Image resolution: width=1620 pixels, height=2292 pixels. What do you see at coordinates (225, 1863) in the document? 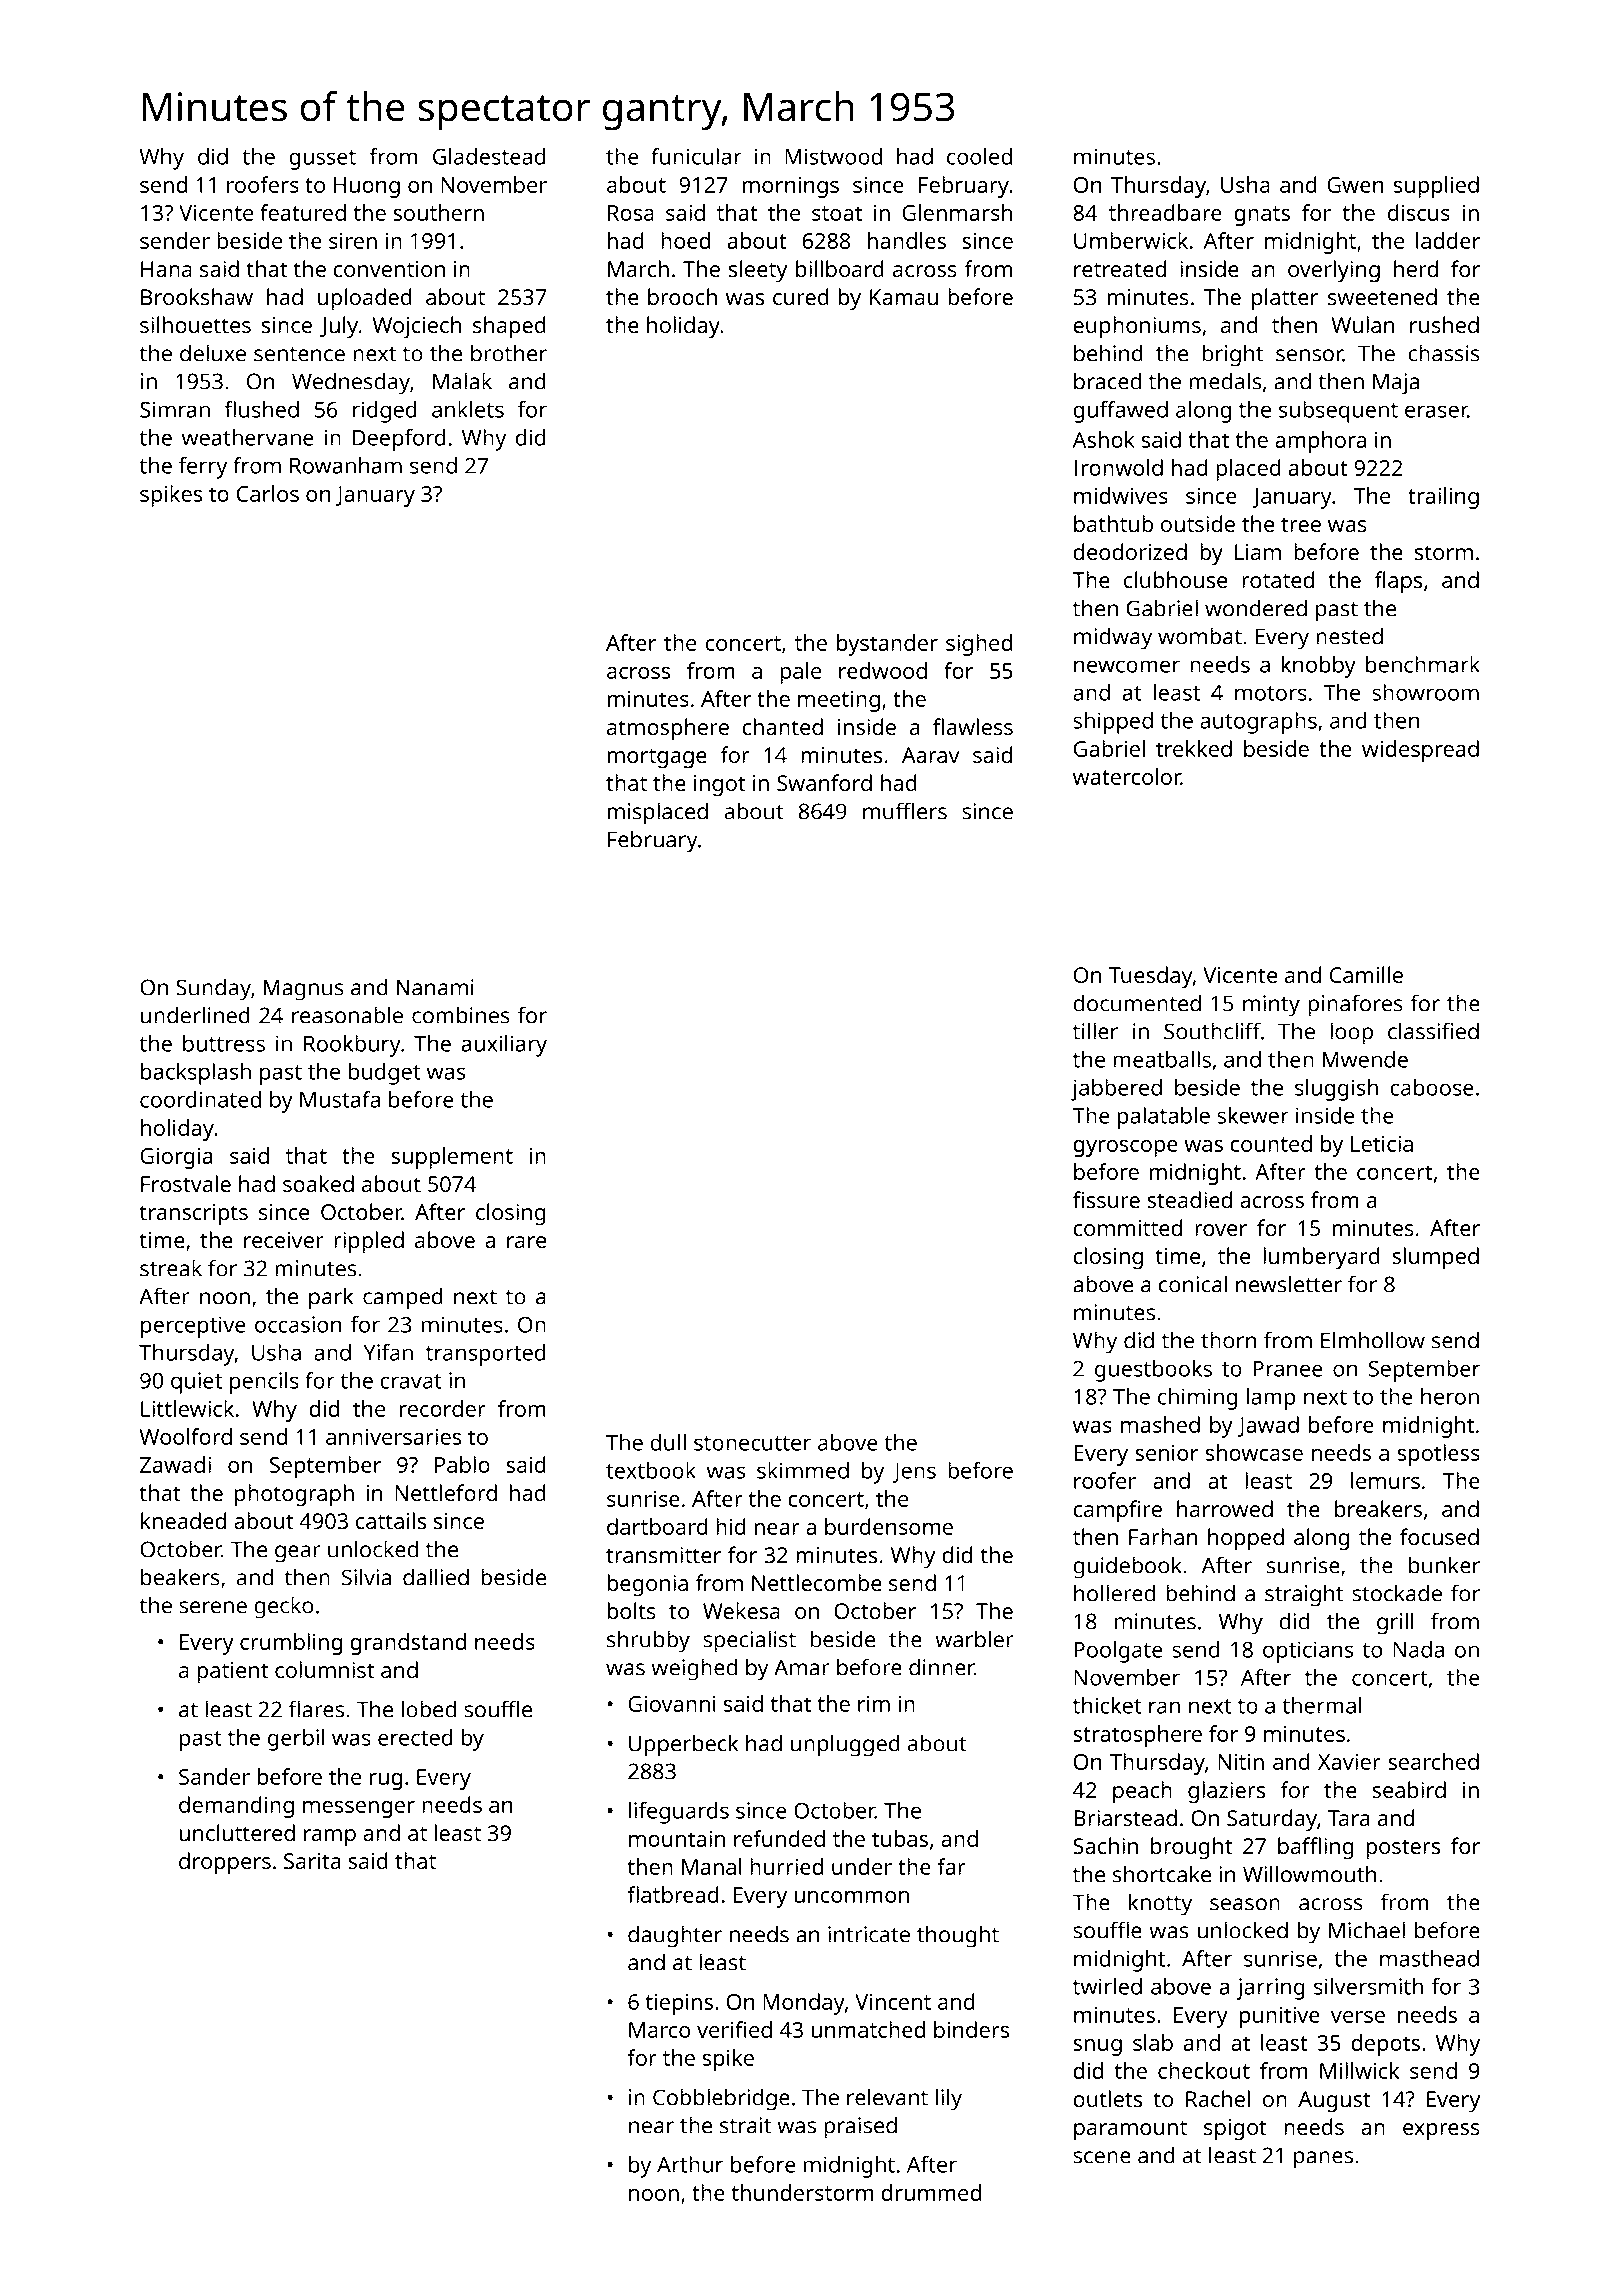
I see `droppers` at bounding box center [225, 1863].
